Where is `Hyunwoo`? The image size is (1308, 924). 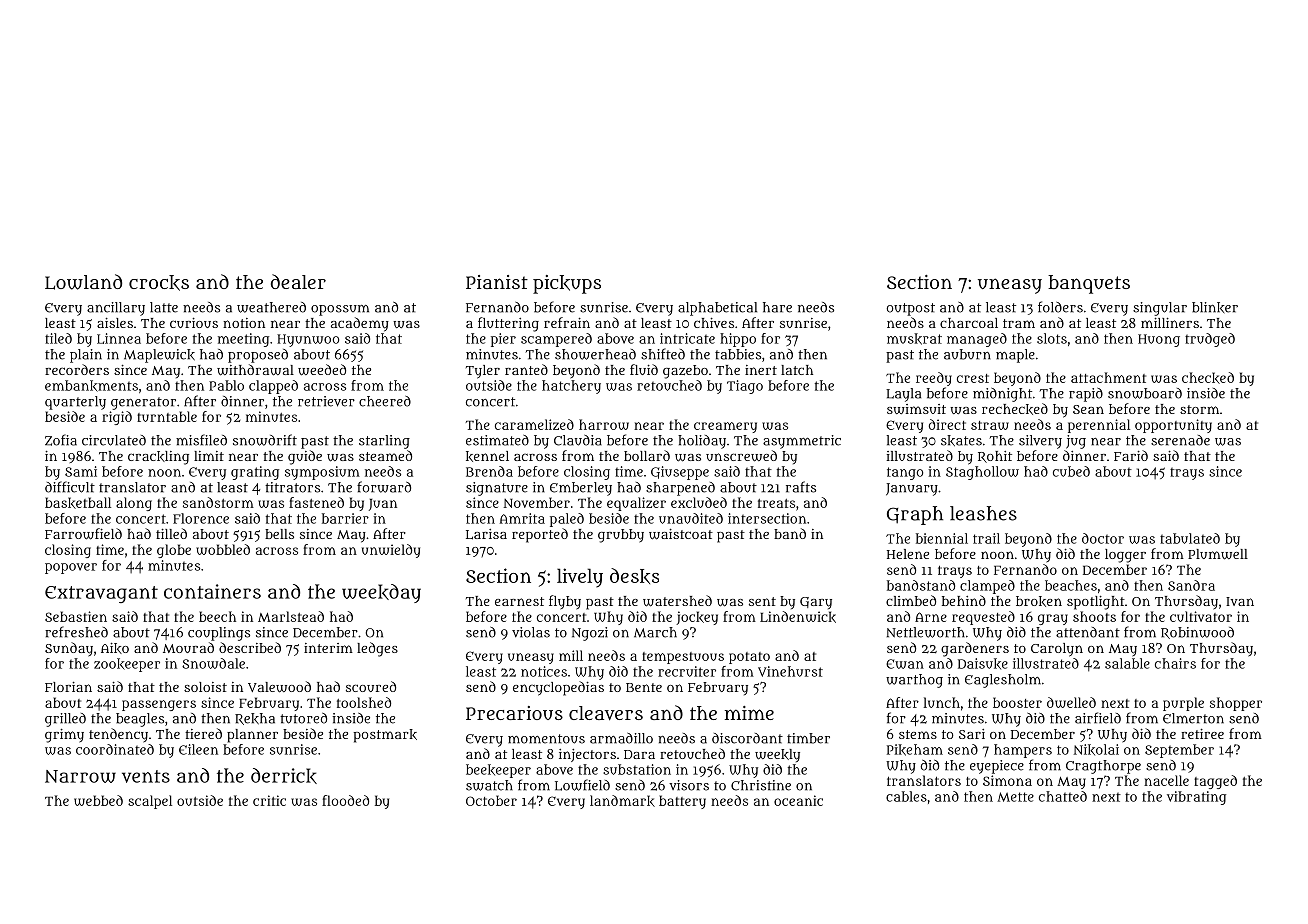 Hyunwoo is located at coordinates (308, 340).
